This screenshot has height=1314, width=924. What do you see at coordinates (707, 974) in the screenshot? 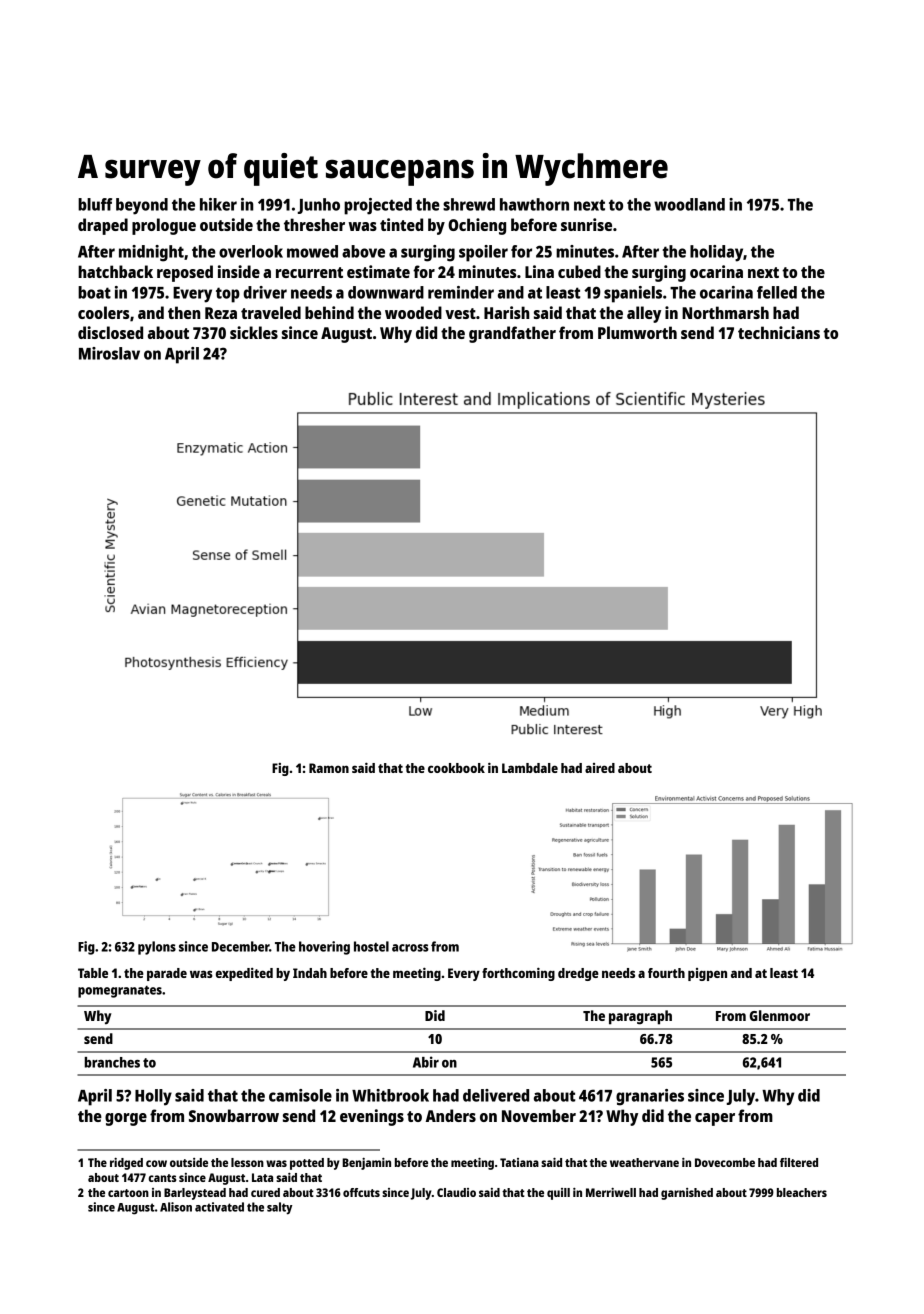
I see `pigpen` at bounding box center [707, 974].
